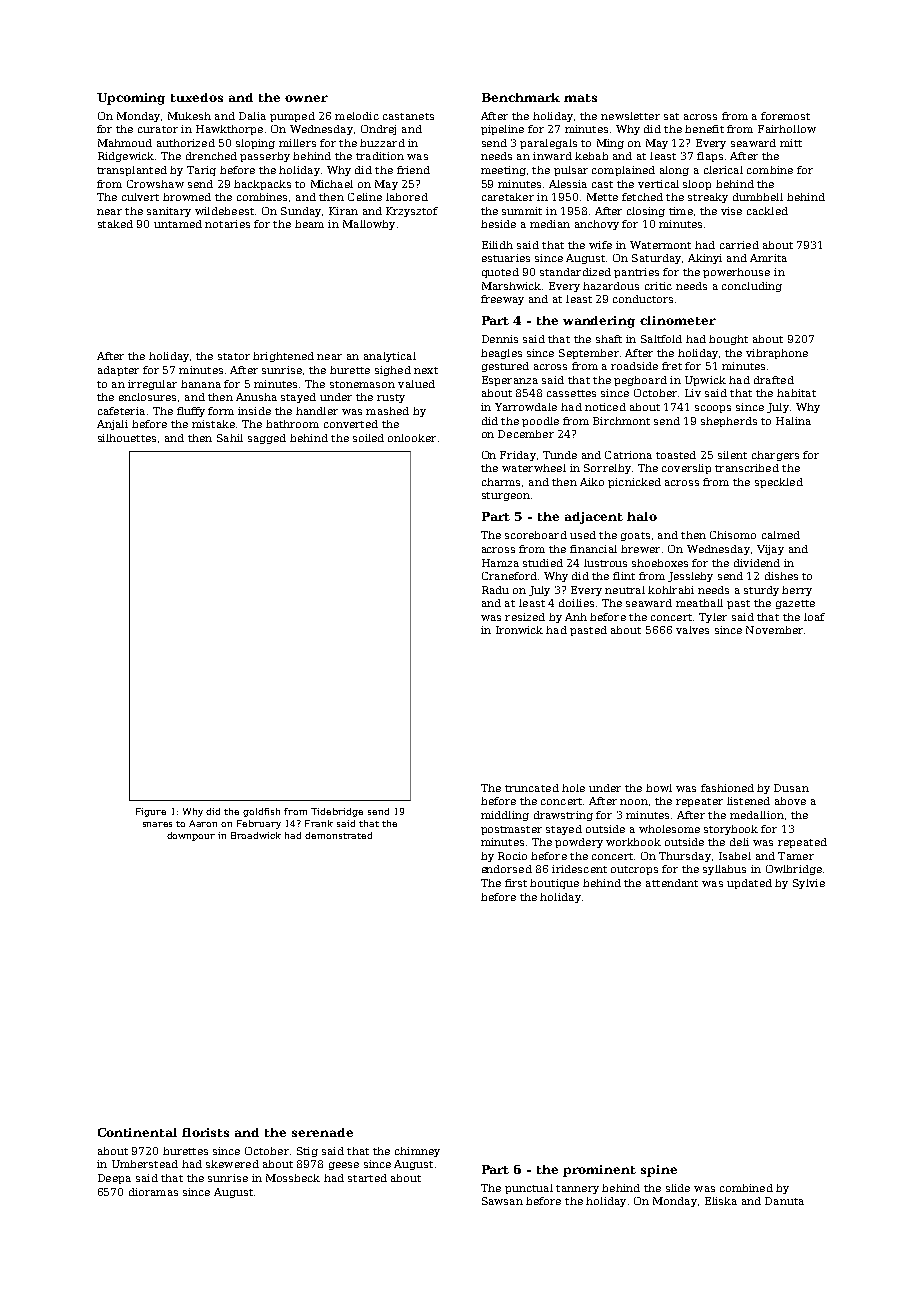 The height and width of the screenshot is (1308, 924). I want to click on tuxedos, so click(197, 97).
